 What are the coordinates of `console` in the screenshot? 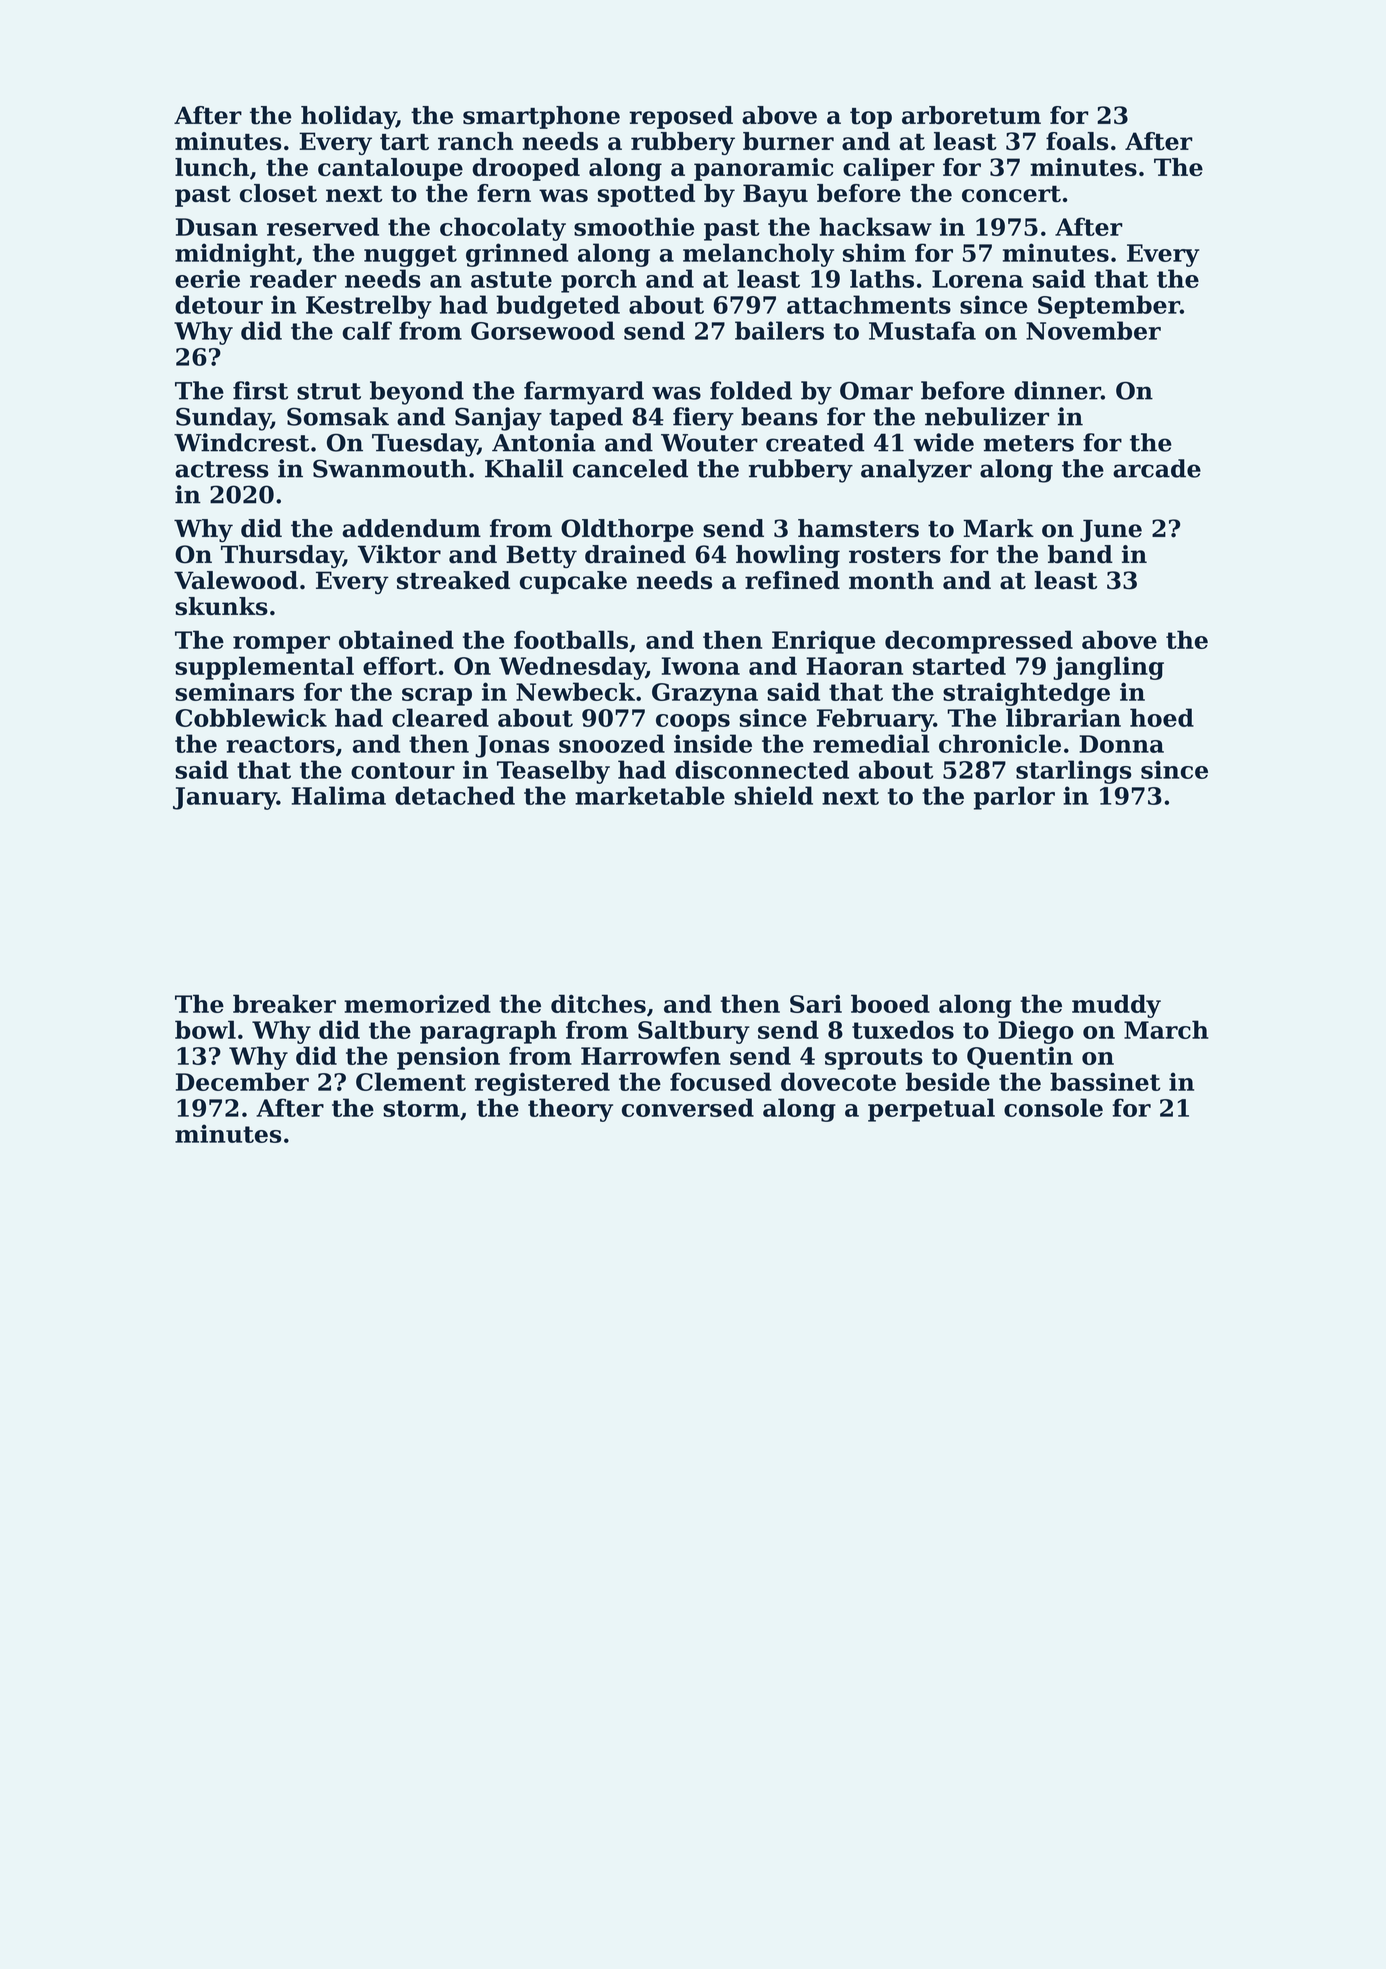 It's located at (1053, 1107).
